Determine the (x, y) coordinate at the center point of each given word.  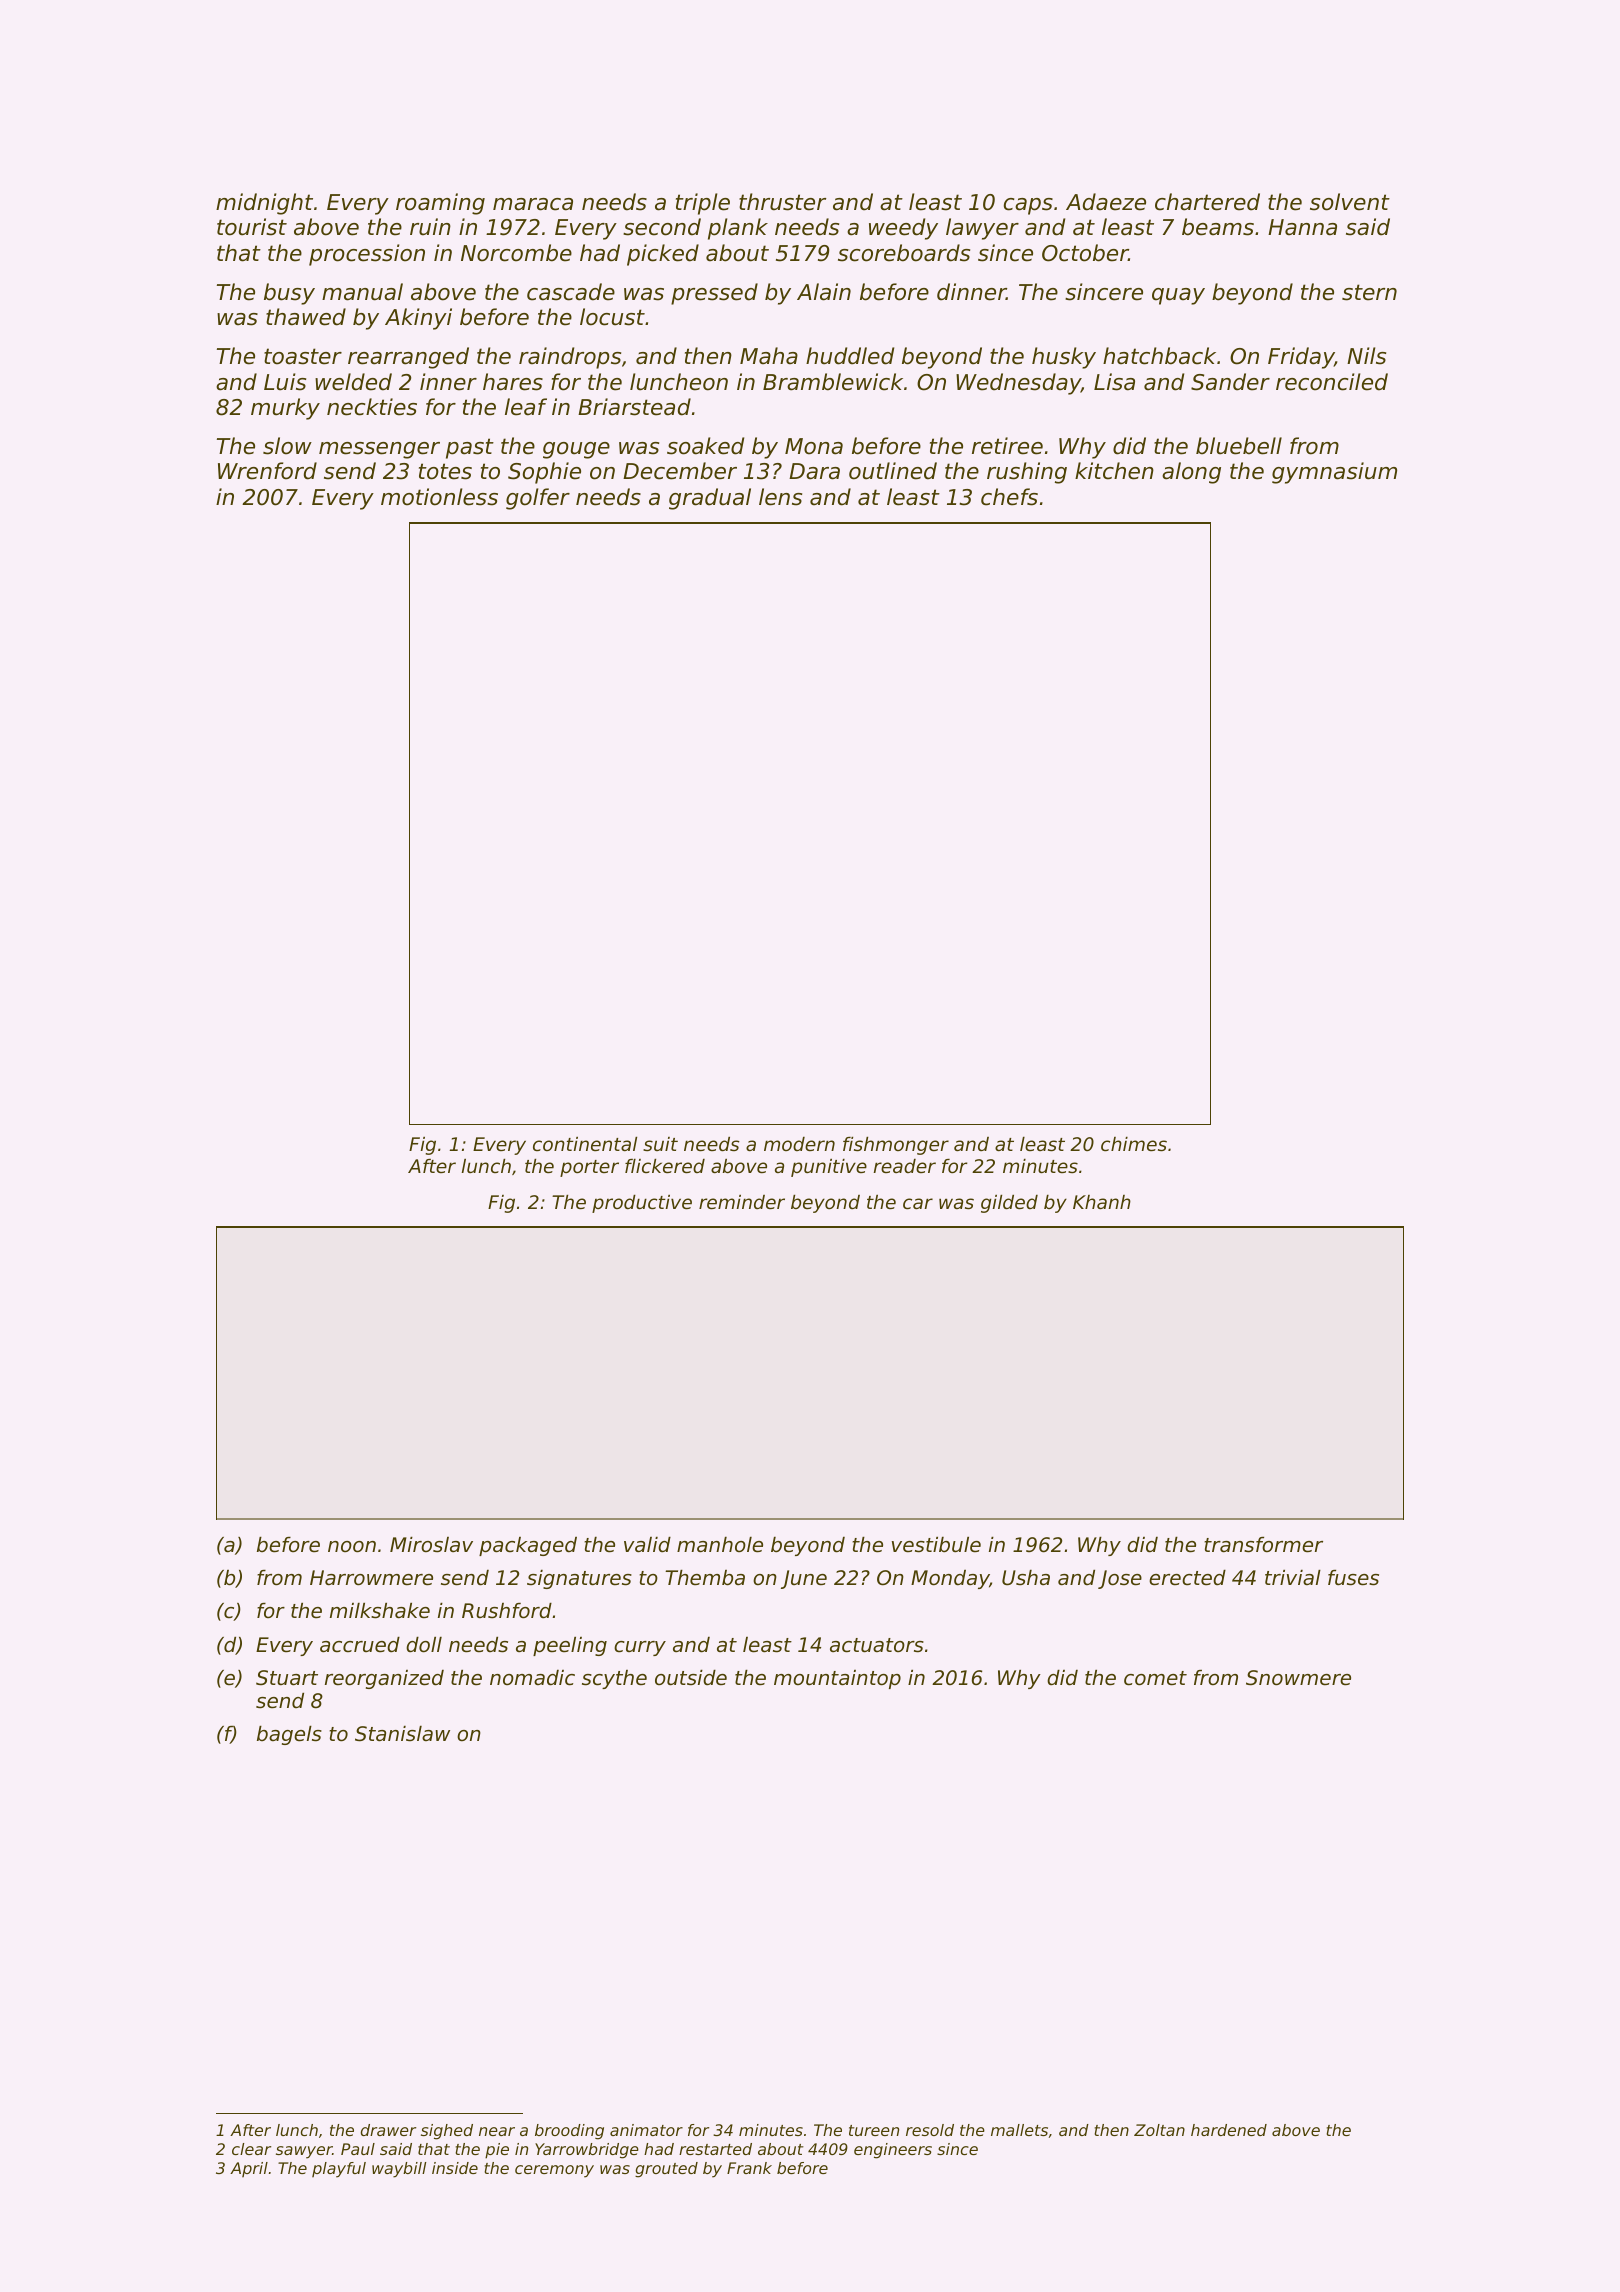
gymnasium (1334, 473)
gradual (710, 499)
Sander (1230, 382)
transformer (1263, 1545)
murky (285, 409)
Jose (1120, 1579)
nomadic (532, 1678)
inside (455, 2168)
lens (780, 497)
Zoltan (1159, 2130)
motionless (439, 497)
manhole (720, 1545)
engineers (893, 2151)
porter (589, 1168)
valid (647, 1544)
